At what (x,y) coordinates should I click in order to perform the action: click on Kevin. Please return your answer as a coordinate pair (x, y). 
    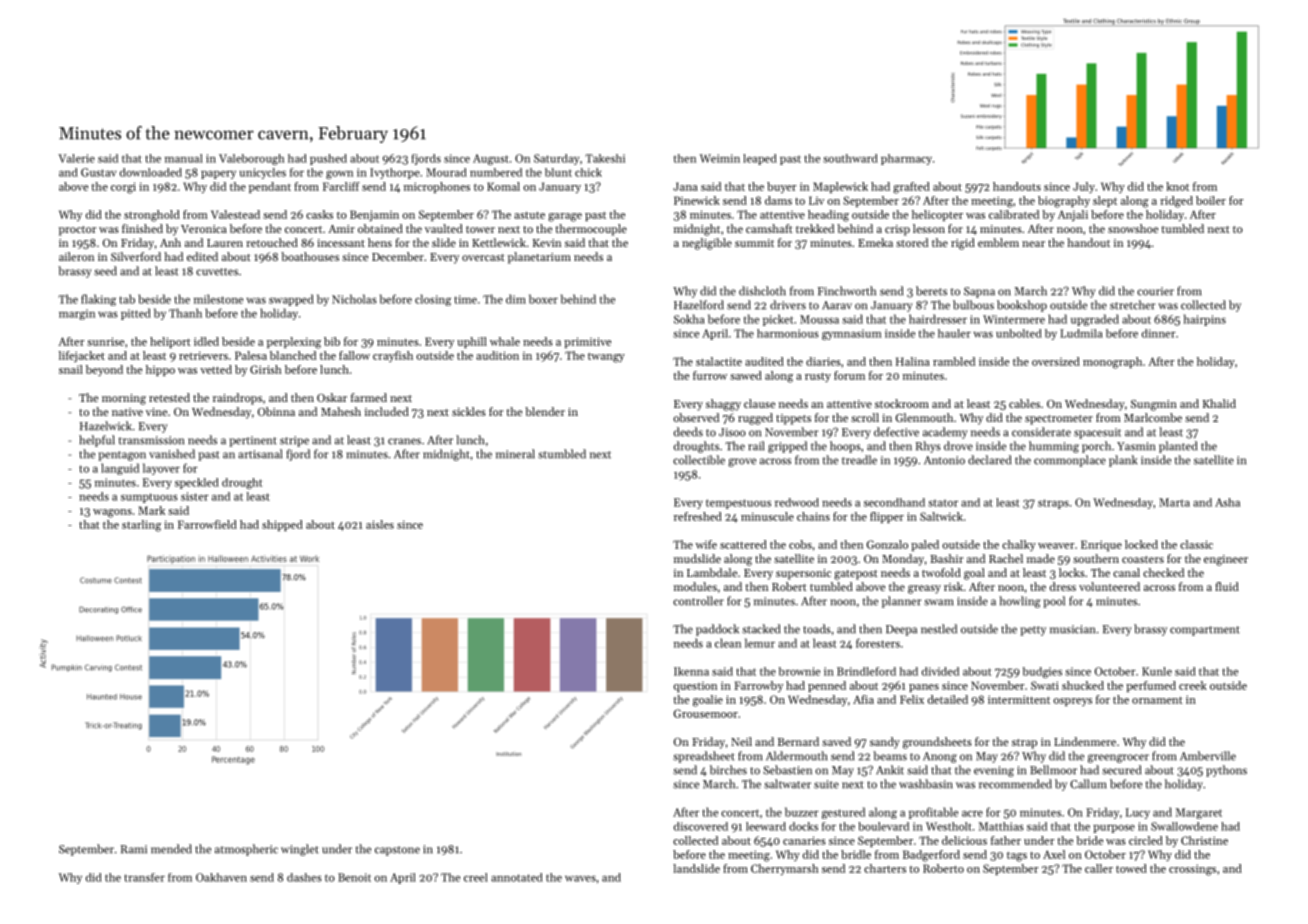
    Looking at the image, I should click on (547, 243).
